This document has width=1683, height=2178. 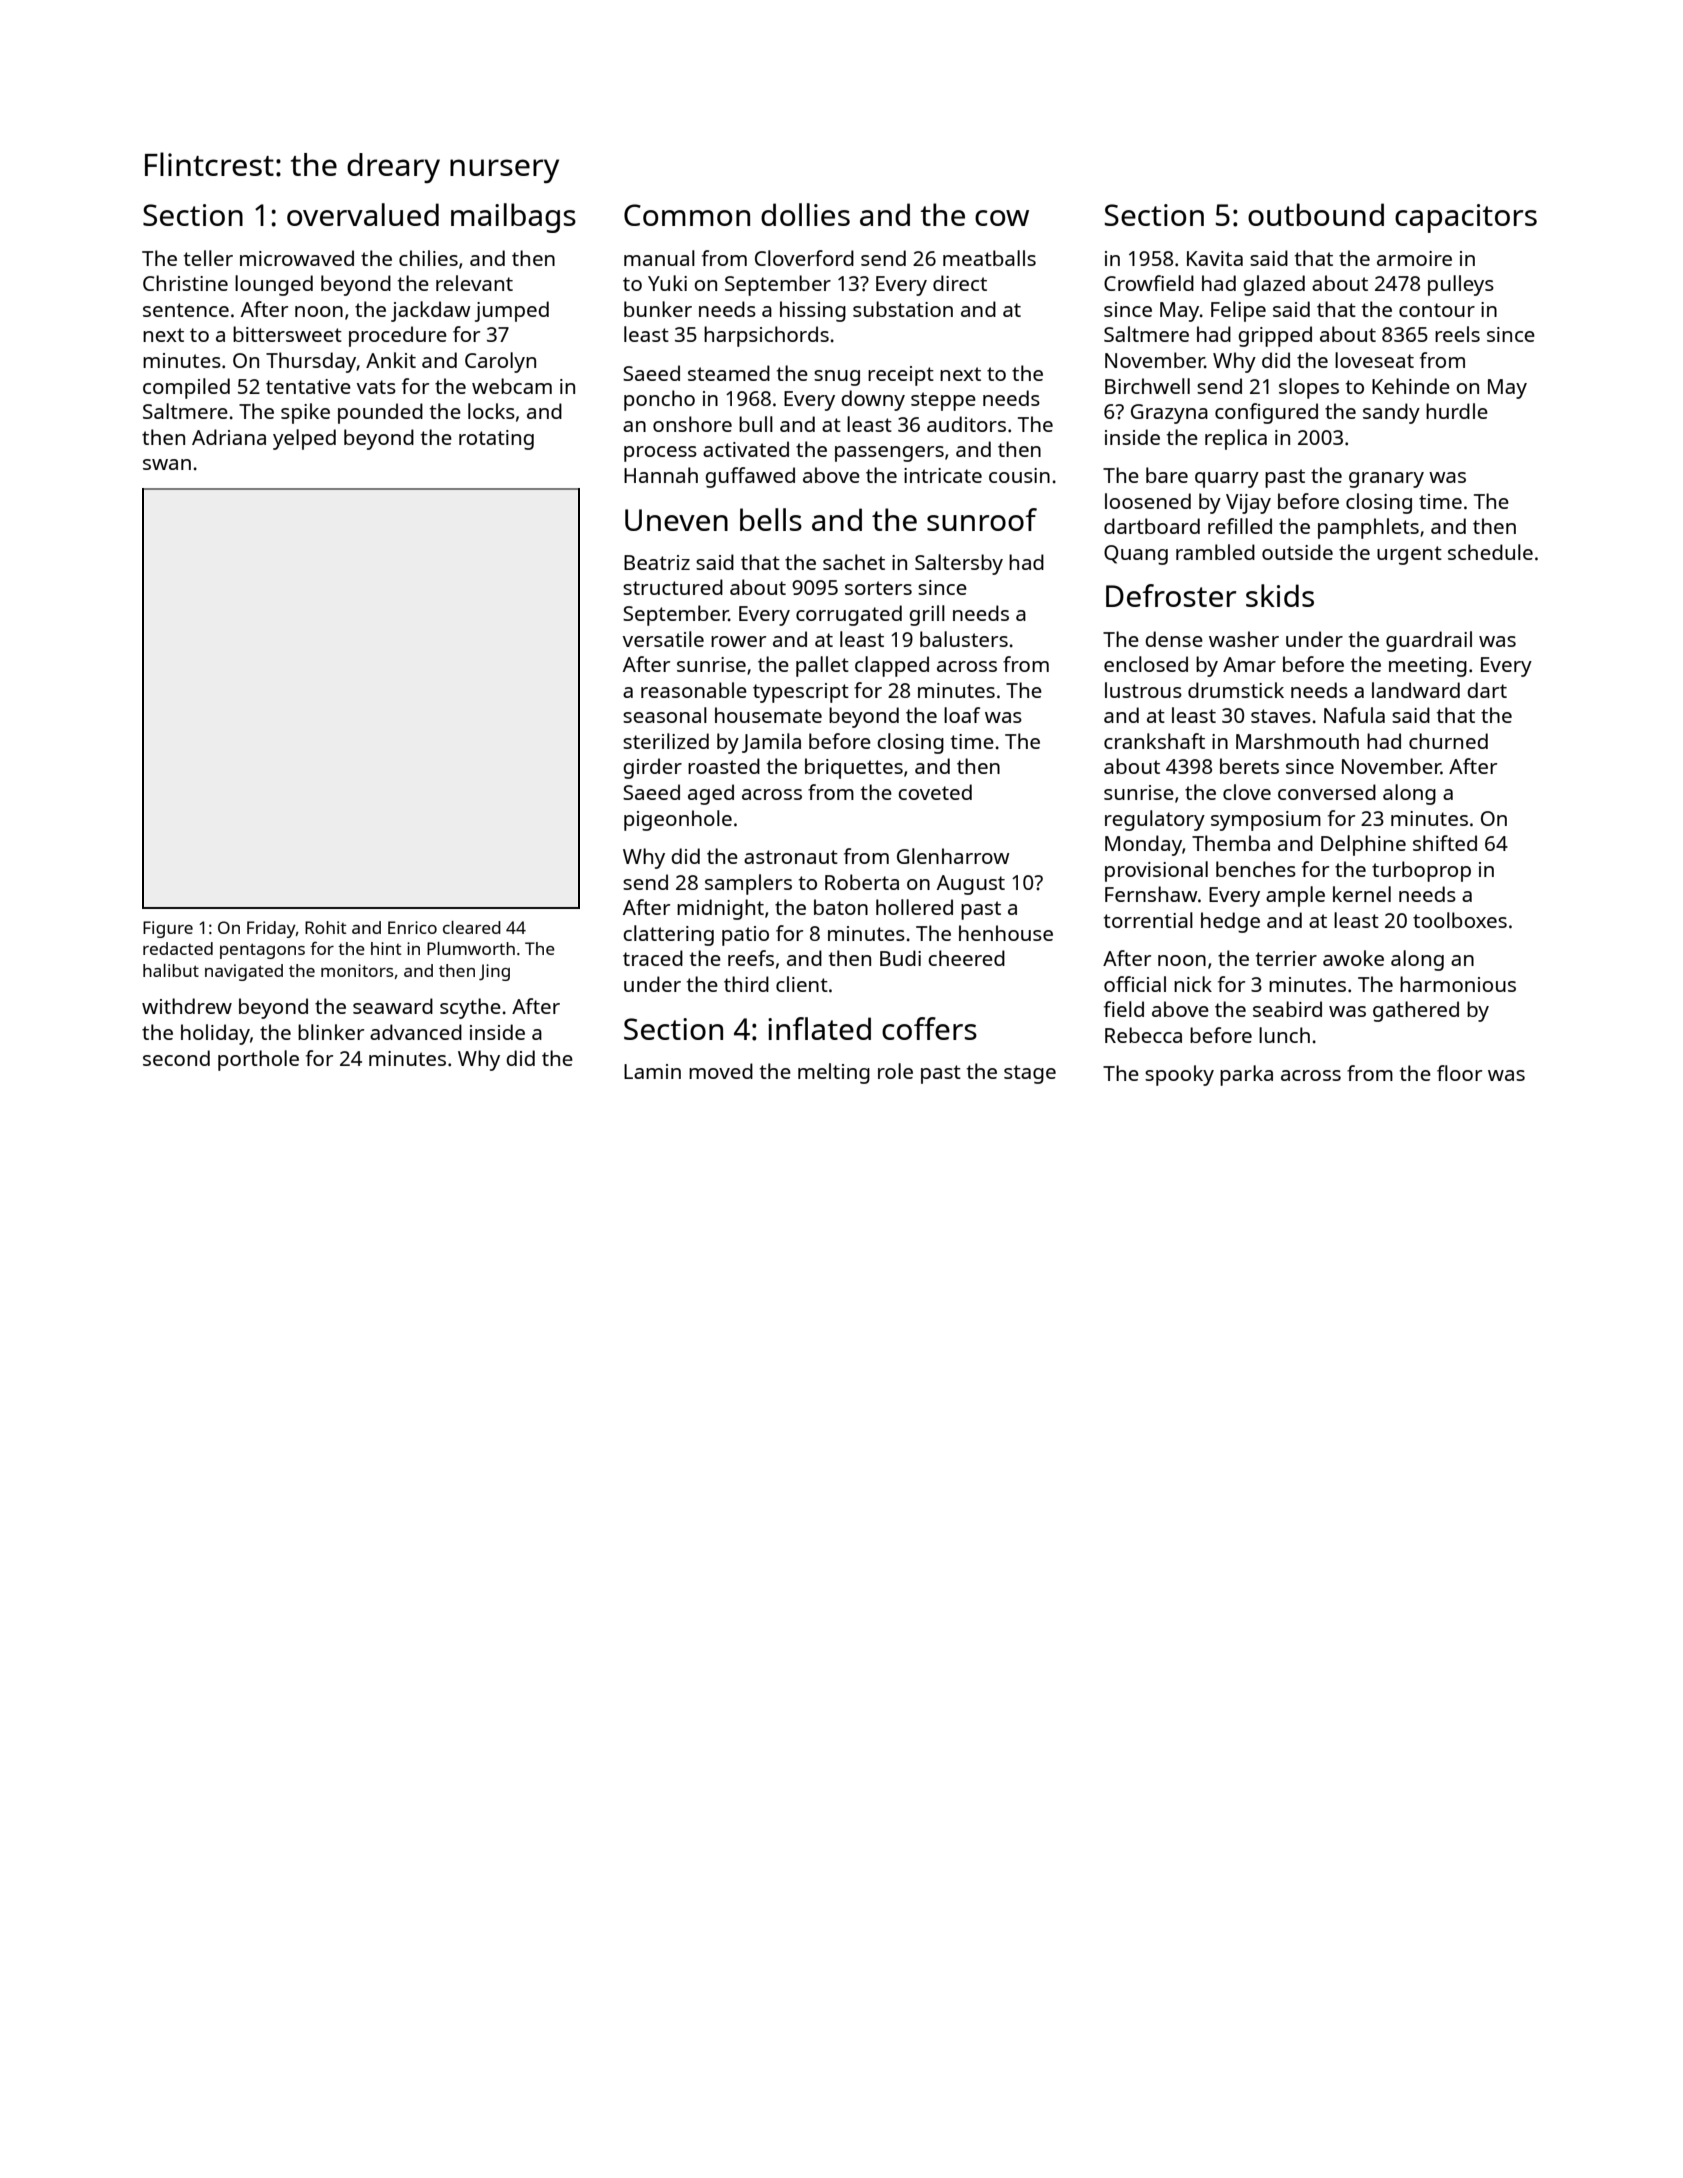 What do you see at coordinates (331, 1032) in the document?
I see `blinker` at bounding box center [331, 1032].
